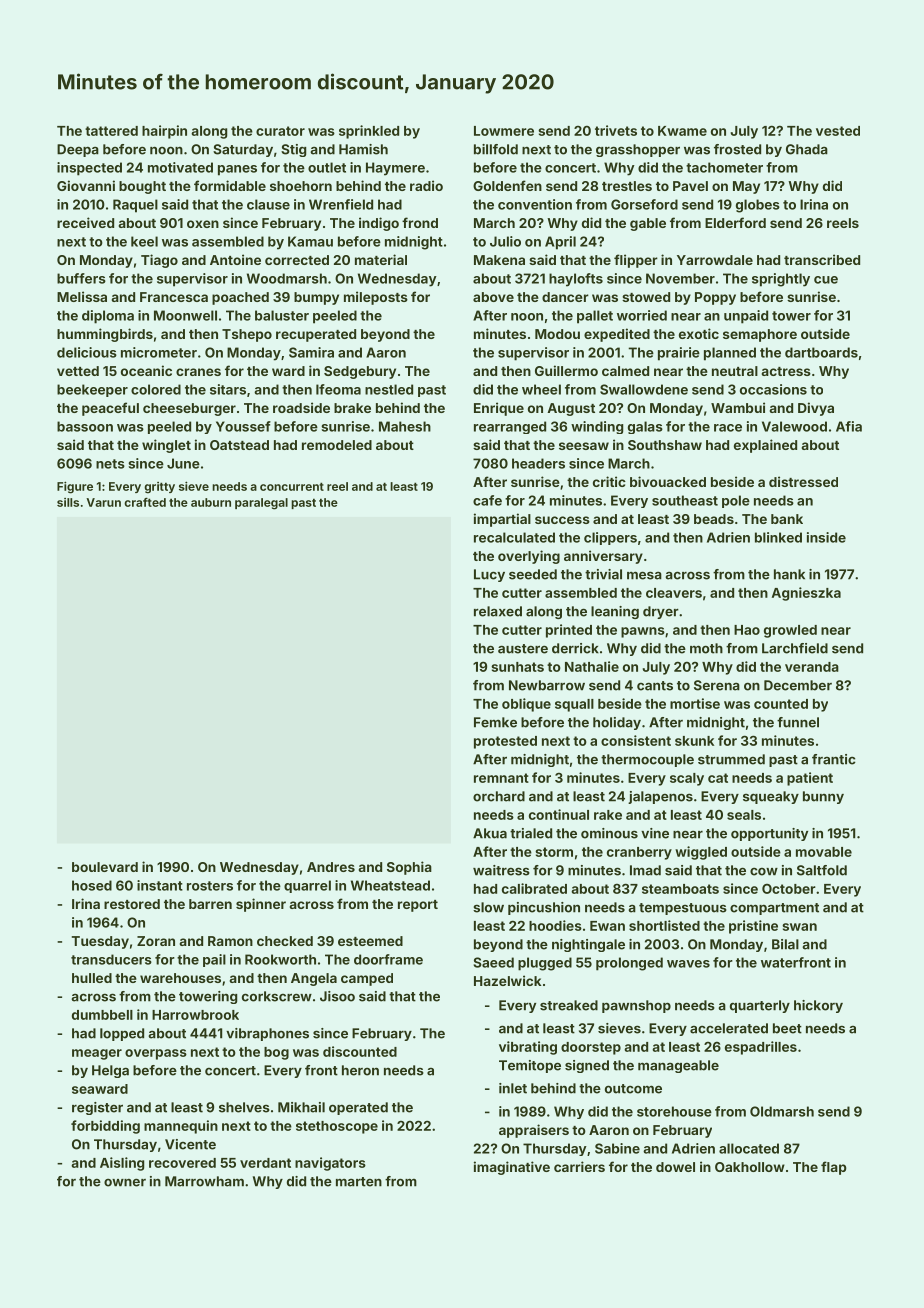 The width and height of the page is (924, 1308). I want to click on Francesca, so click(174, 297).
